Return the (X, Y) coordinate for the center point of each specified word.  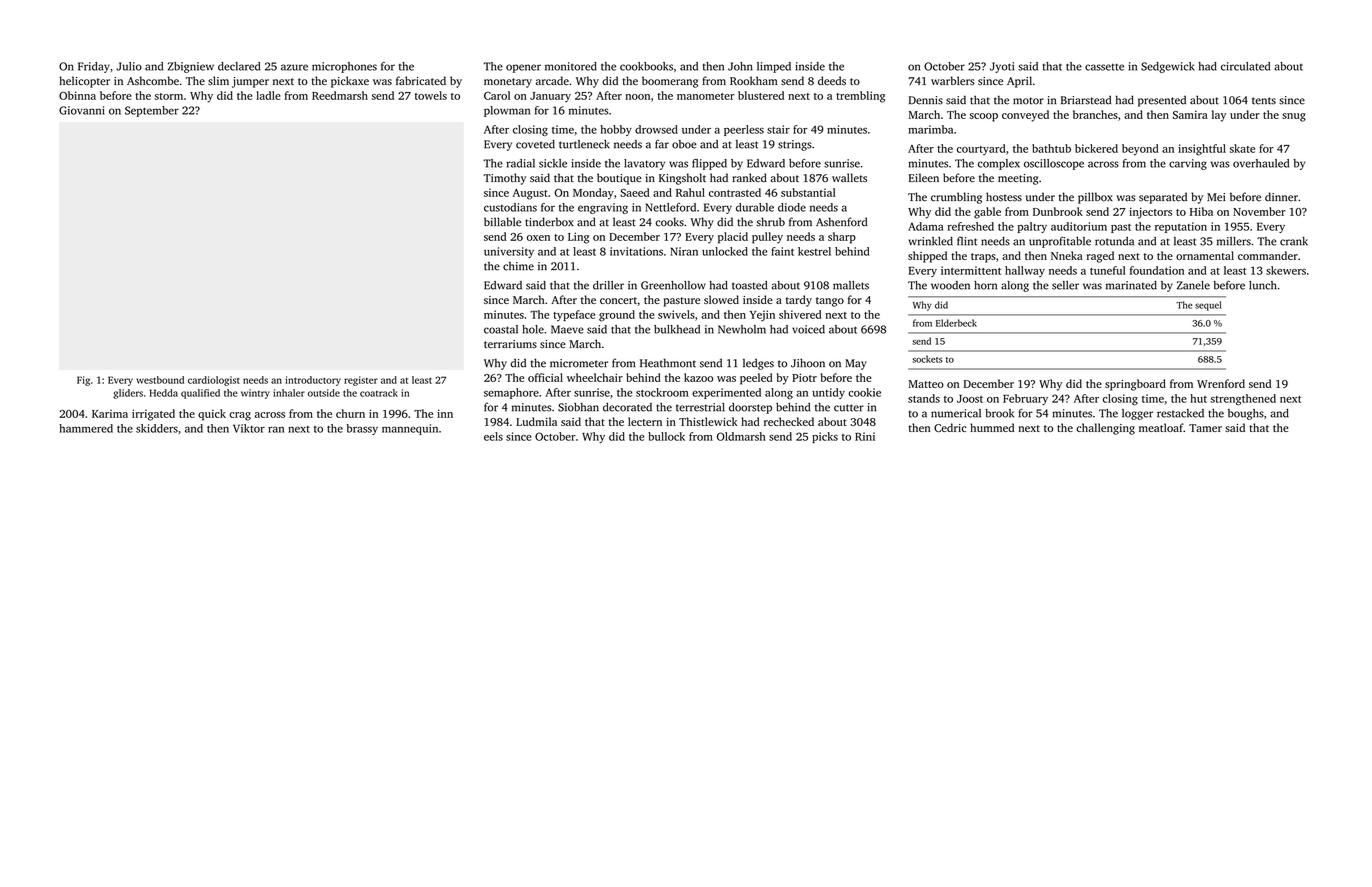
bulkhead (677, 329)
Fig (83, 381)
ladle (268, 95)
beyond (1140, 149)
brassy (362, 429)
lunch (1263, 285)
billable (502, 222)
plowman (507, 111)
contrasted (735, 192)
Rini (865, 436)
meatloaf (1161, 427)
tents (1264, 101)
